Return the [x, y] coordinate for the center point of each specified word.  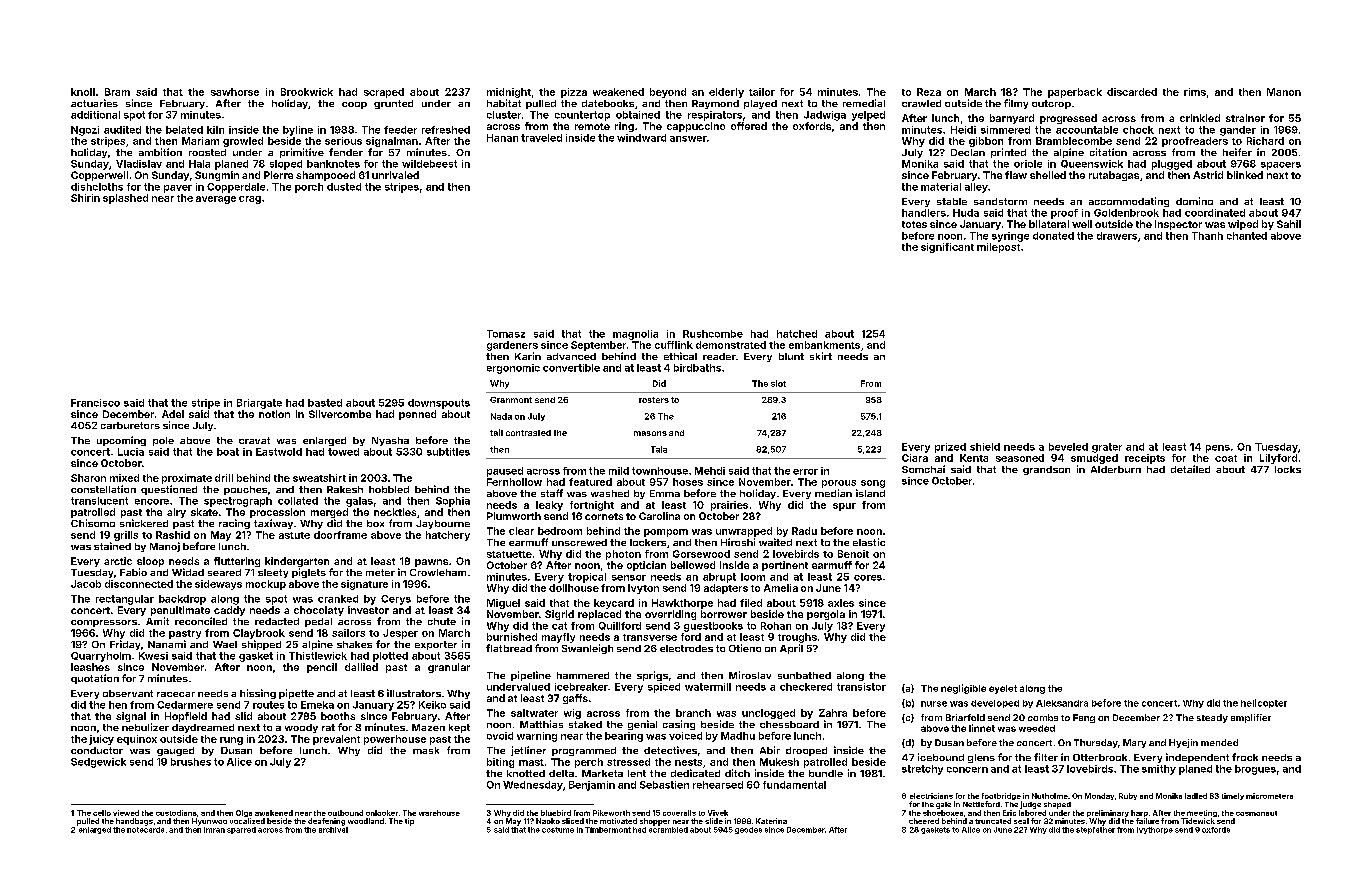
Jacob [86, 584]
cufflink [674, 345]
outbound [345, 813]
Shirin [85, 198]
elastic [869, 542]
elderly [726, 93]
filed [751, 603]
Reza [929, 92]
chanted [1247, 236]
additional [95, 115]
